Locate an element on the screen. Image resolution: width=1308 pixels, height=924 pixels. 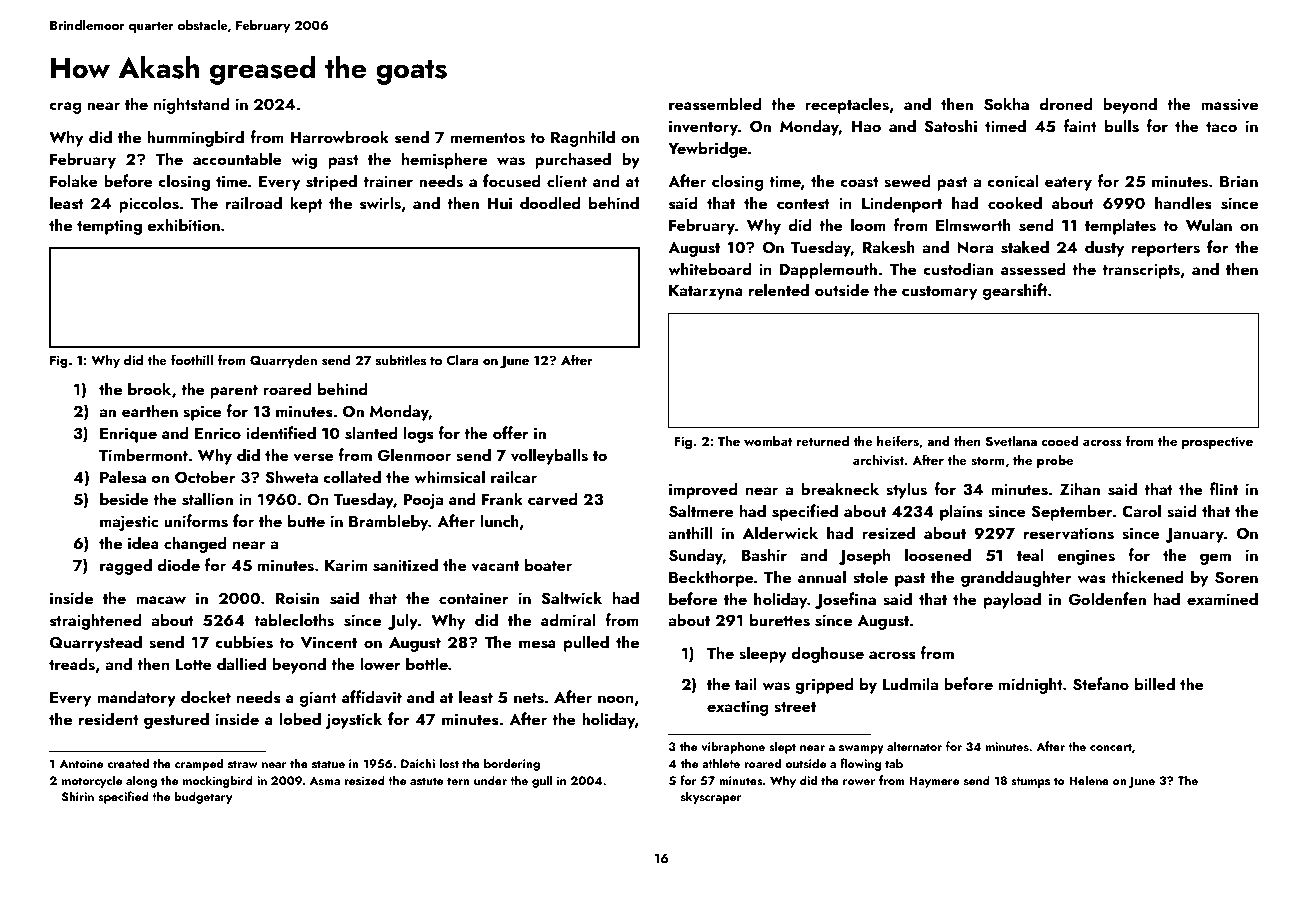
budgetary is located at coordinates (203, 797).
